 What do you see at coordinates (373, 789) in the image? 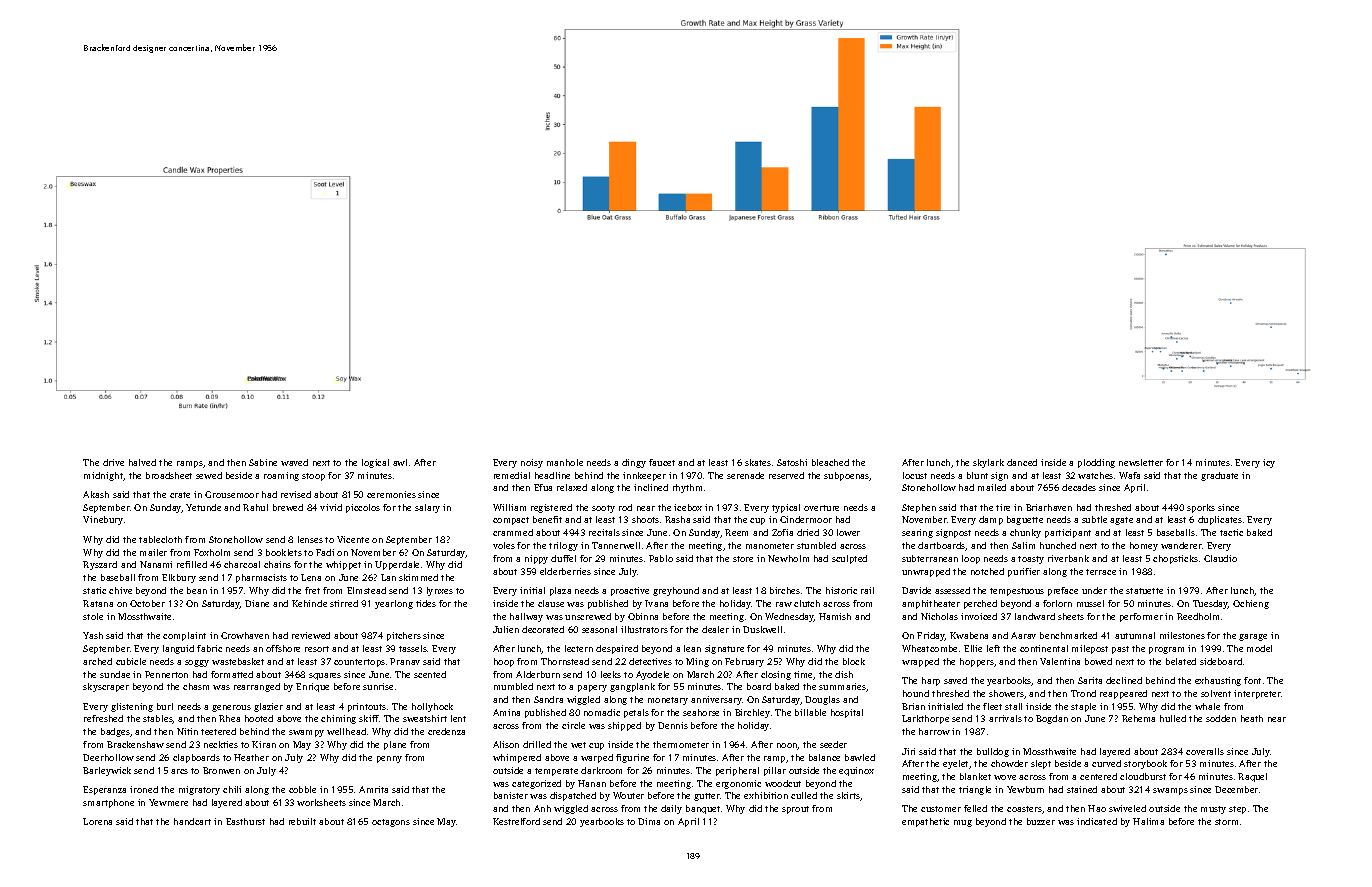
I see `Amrita` at bounding box center [373, 789].
